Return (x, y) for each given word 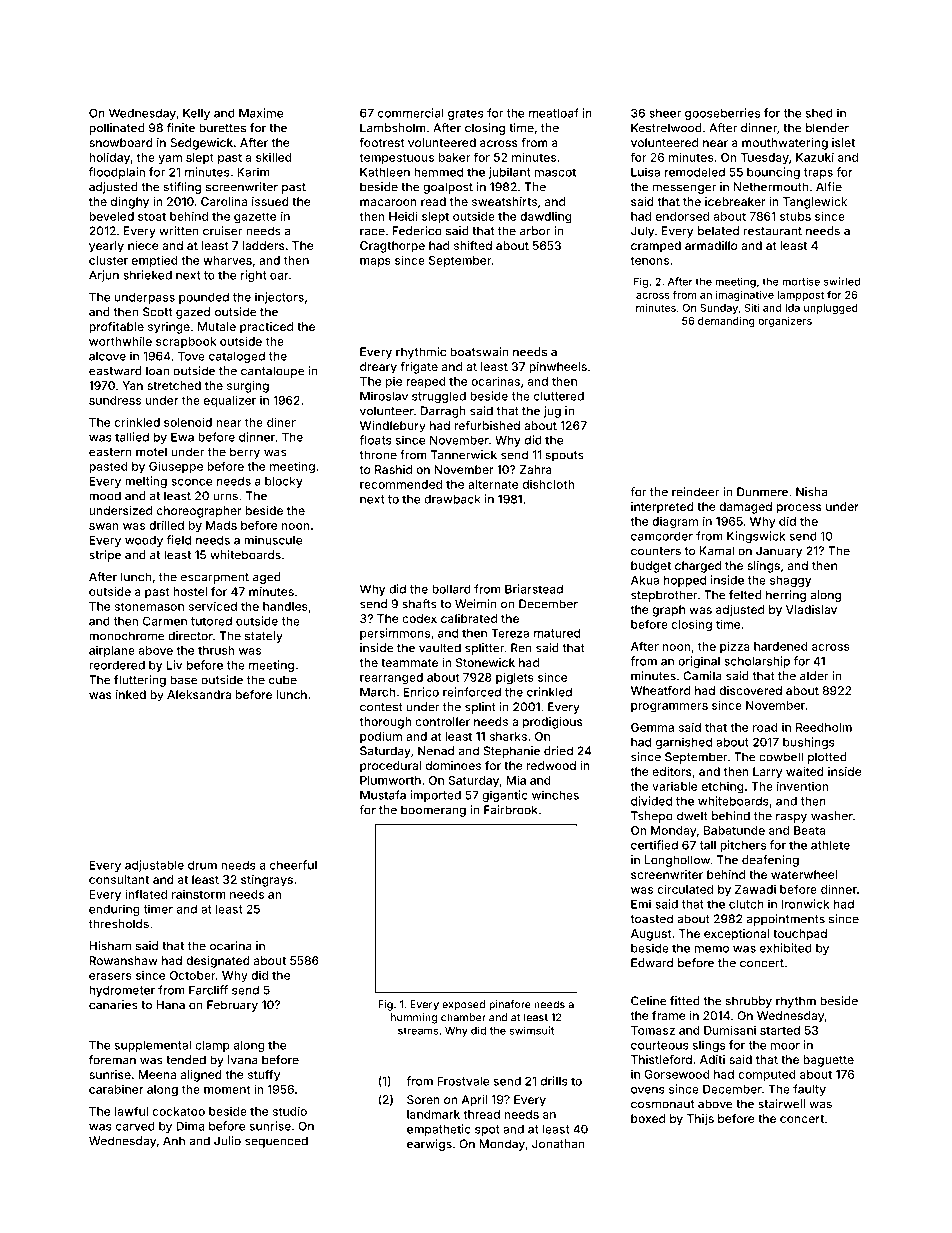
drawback (452, 499)
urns (225, 497)
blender (827, 128)
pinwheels (558, 368)
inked (131, 694)
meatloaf (554, 113)
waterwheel (804, 874)
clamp (212, 1046)
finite (181, 128)
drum (202, 865)
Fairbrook (511, 810)
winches (555, 795)
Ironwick (805, 904)
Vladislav (811, 609)
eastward (115, 371)
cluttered (559, 396)
